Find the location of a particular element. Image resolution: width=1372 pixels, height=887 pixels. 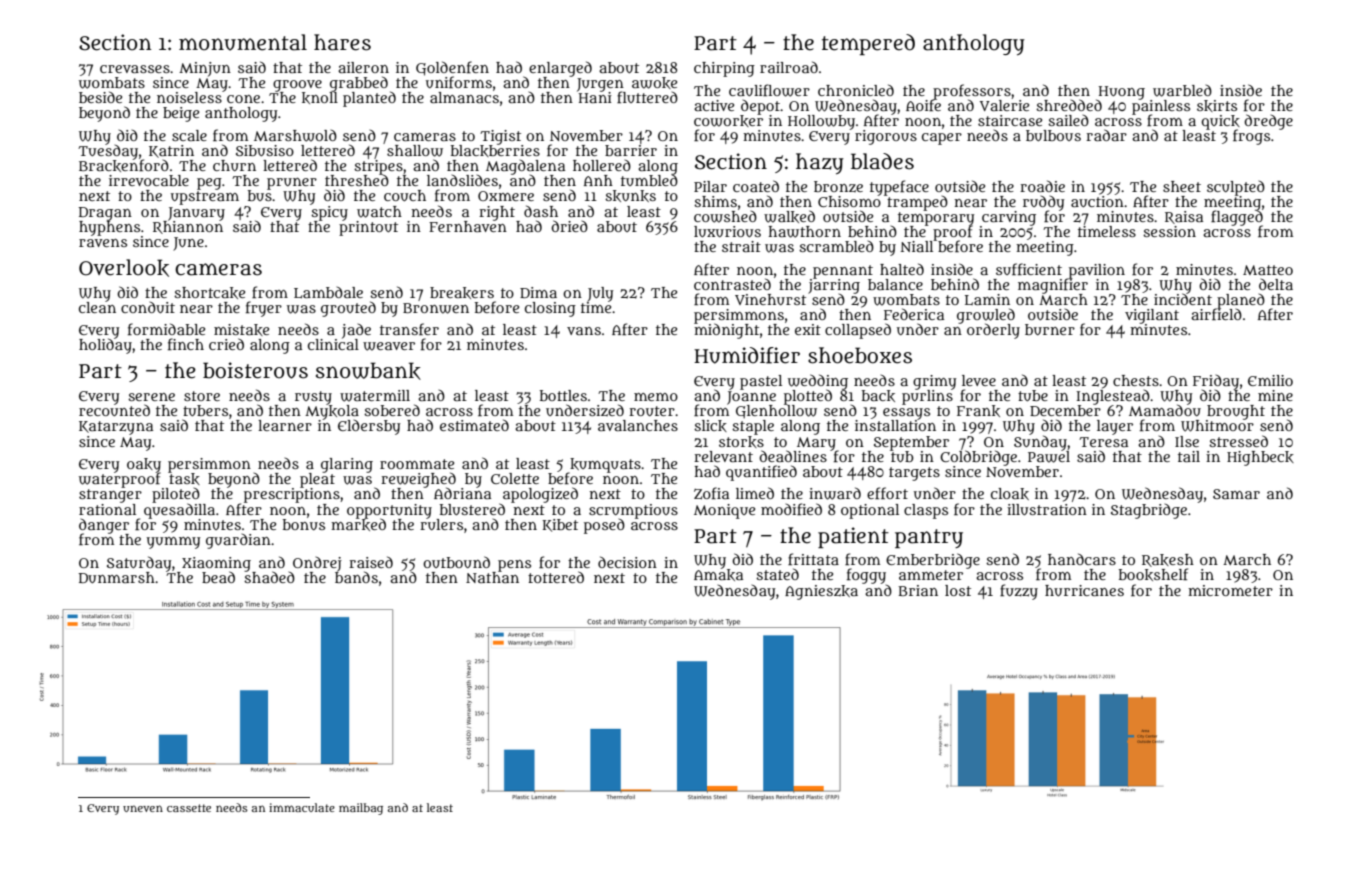

tempered is located at coordinates (868, 44).
